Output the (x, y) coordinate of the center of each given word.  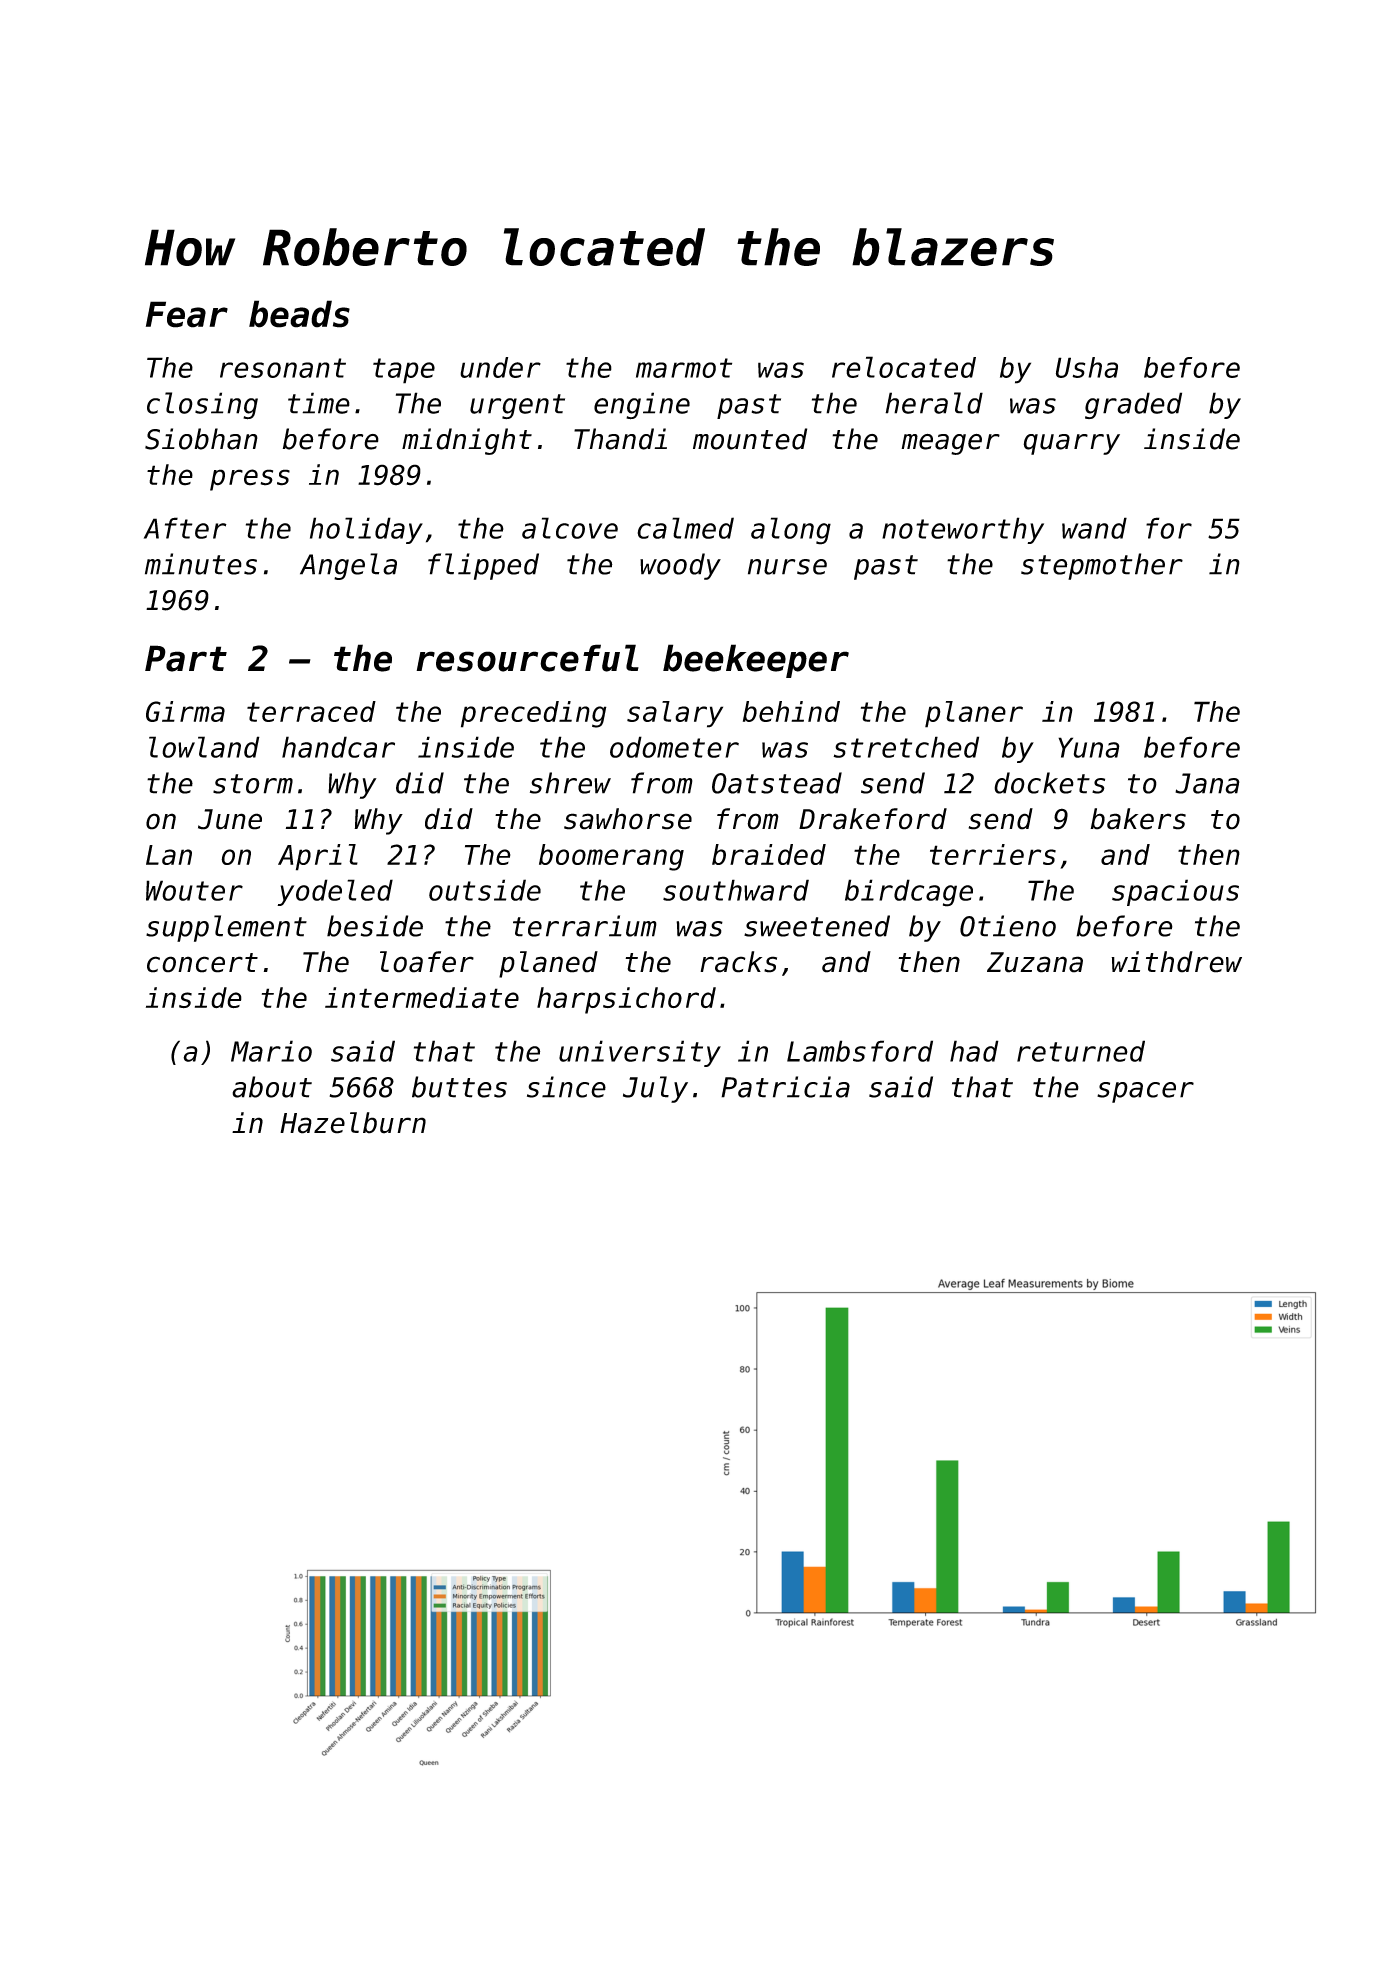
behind (791, 711)
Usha (1087, 367)
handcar (338, 747)
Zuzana (1035, 962)
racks (738, 962)
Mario (271, 1051)
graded (1133, 405)
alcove (570, 528)
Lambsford (860, 1051)
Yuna (1089, 747)
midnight (467, 441)
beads (299, 314)
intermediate (422, 998)
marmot (684, 368)
